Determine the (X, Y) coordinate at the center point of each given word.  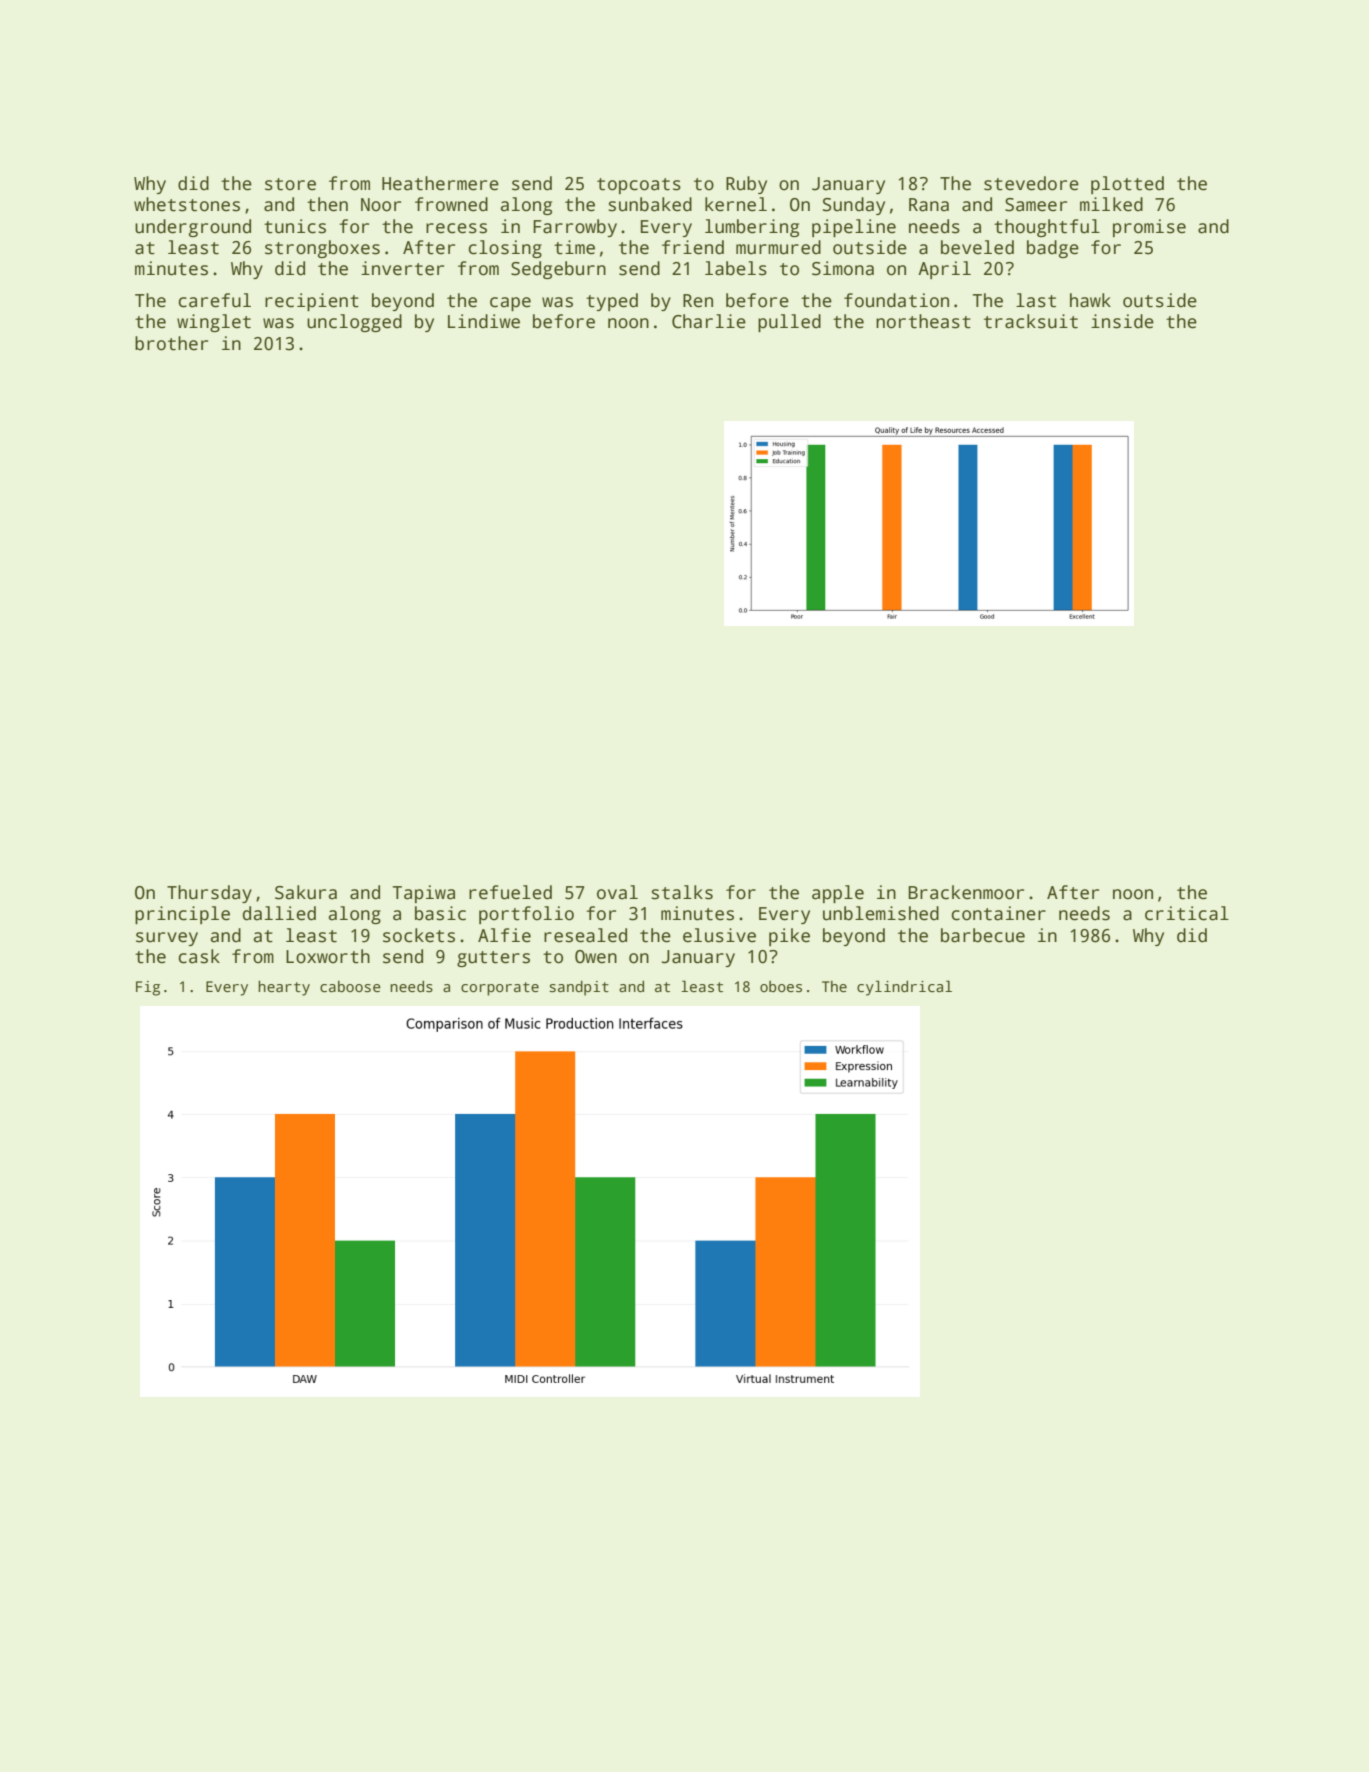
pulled (789, 323)
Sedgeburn (558, 270)
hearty (284, 988)
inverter (402, 268)
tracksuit (1031, 321)
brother (171, 343)
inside (1122, 321)
